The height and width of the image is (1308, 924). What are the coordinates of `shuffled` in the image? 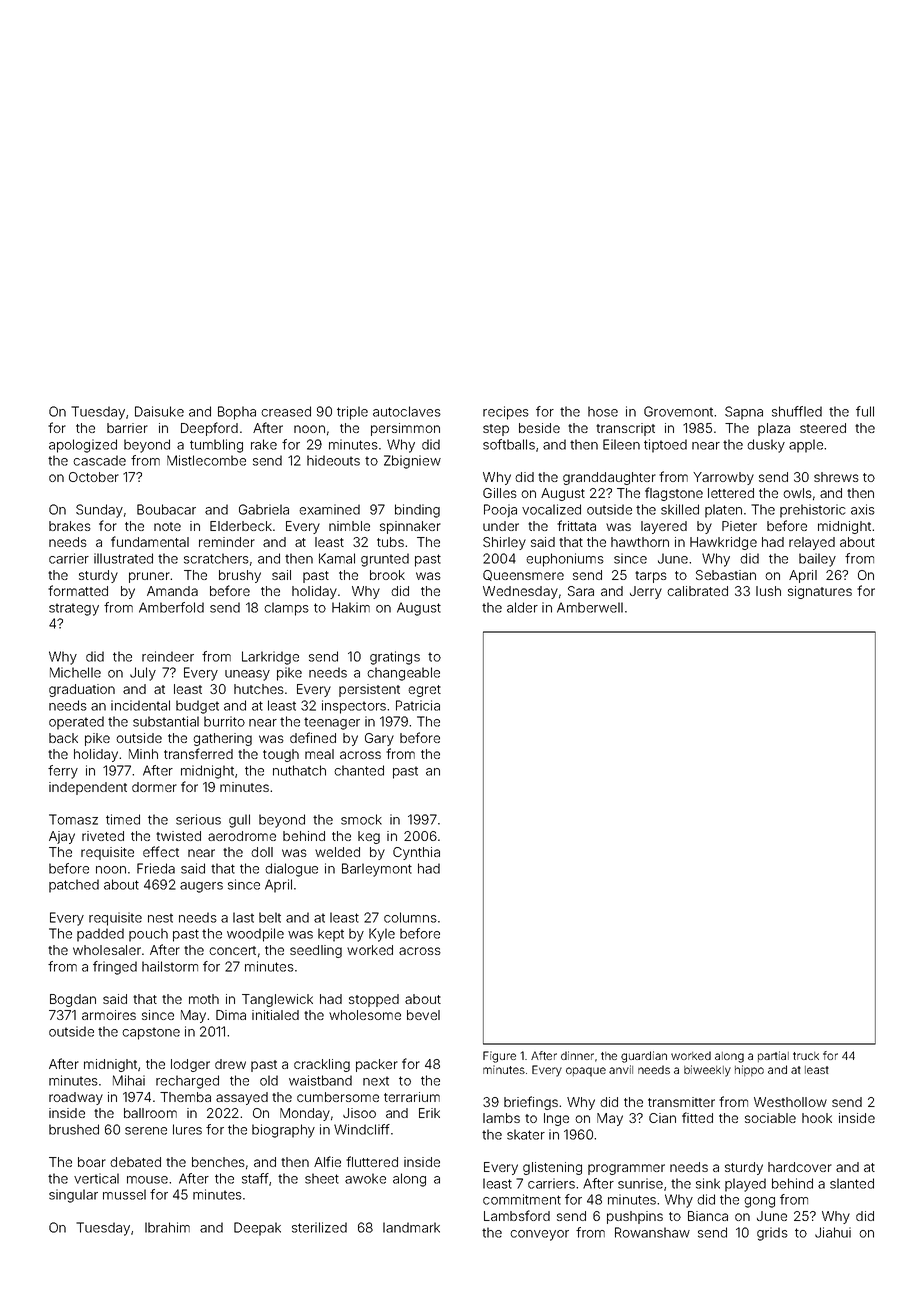 It's located at (797, 411).
